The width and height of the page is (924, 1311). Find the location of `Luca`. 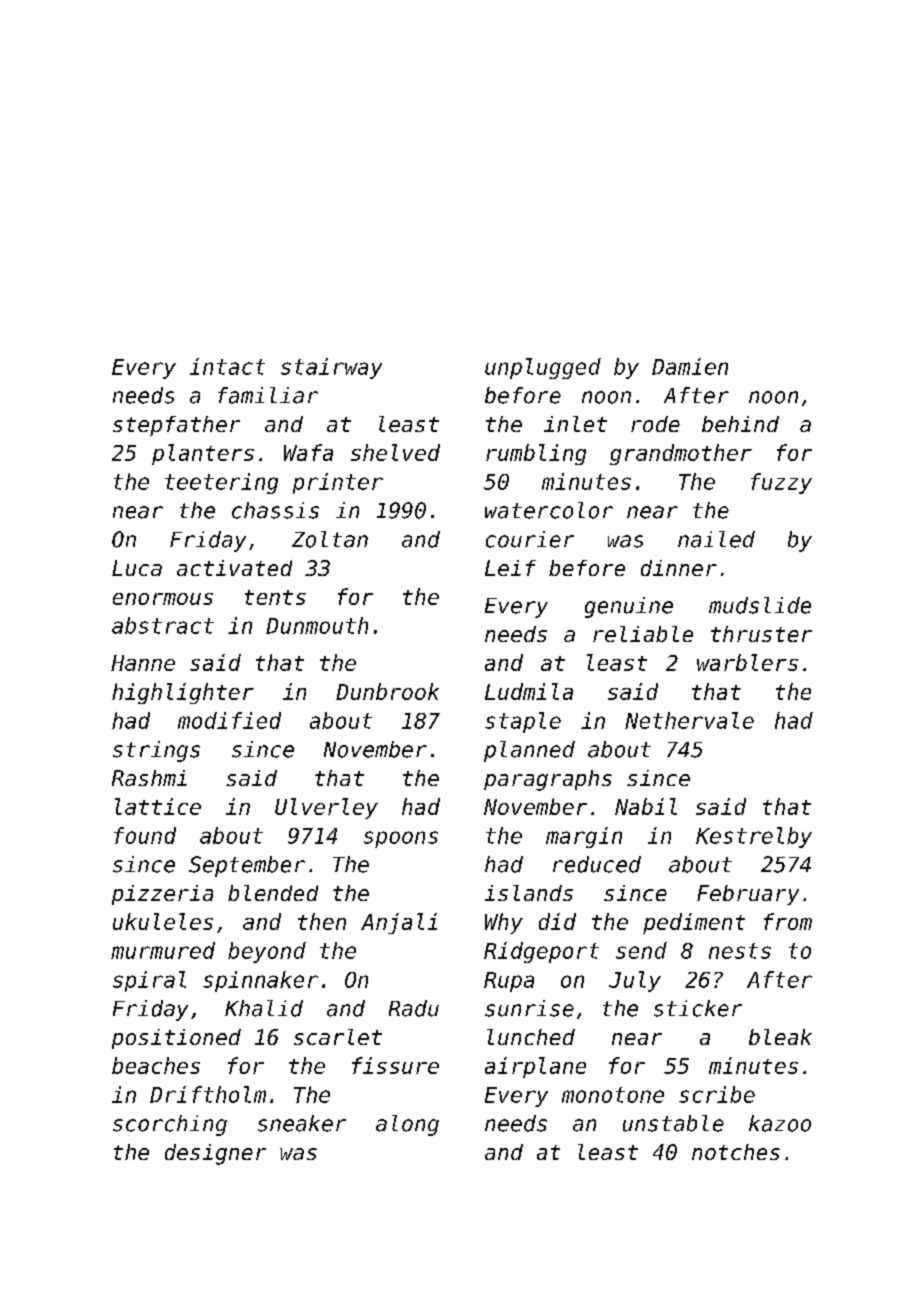

Luca is located at coordinates (137, 568).
